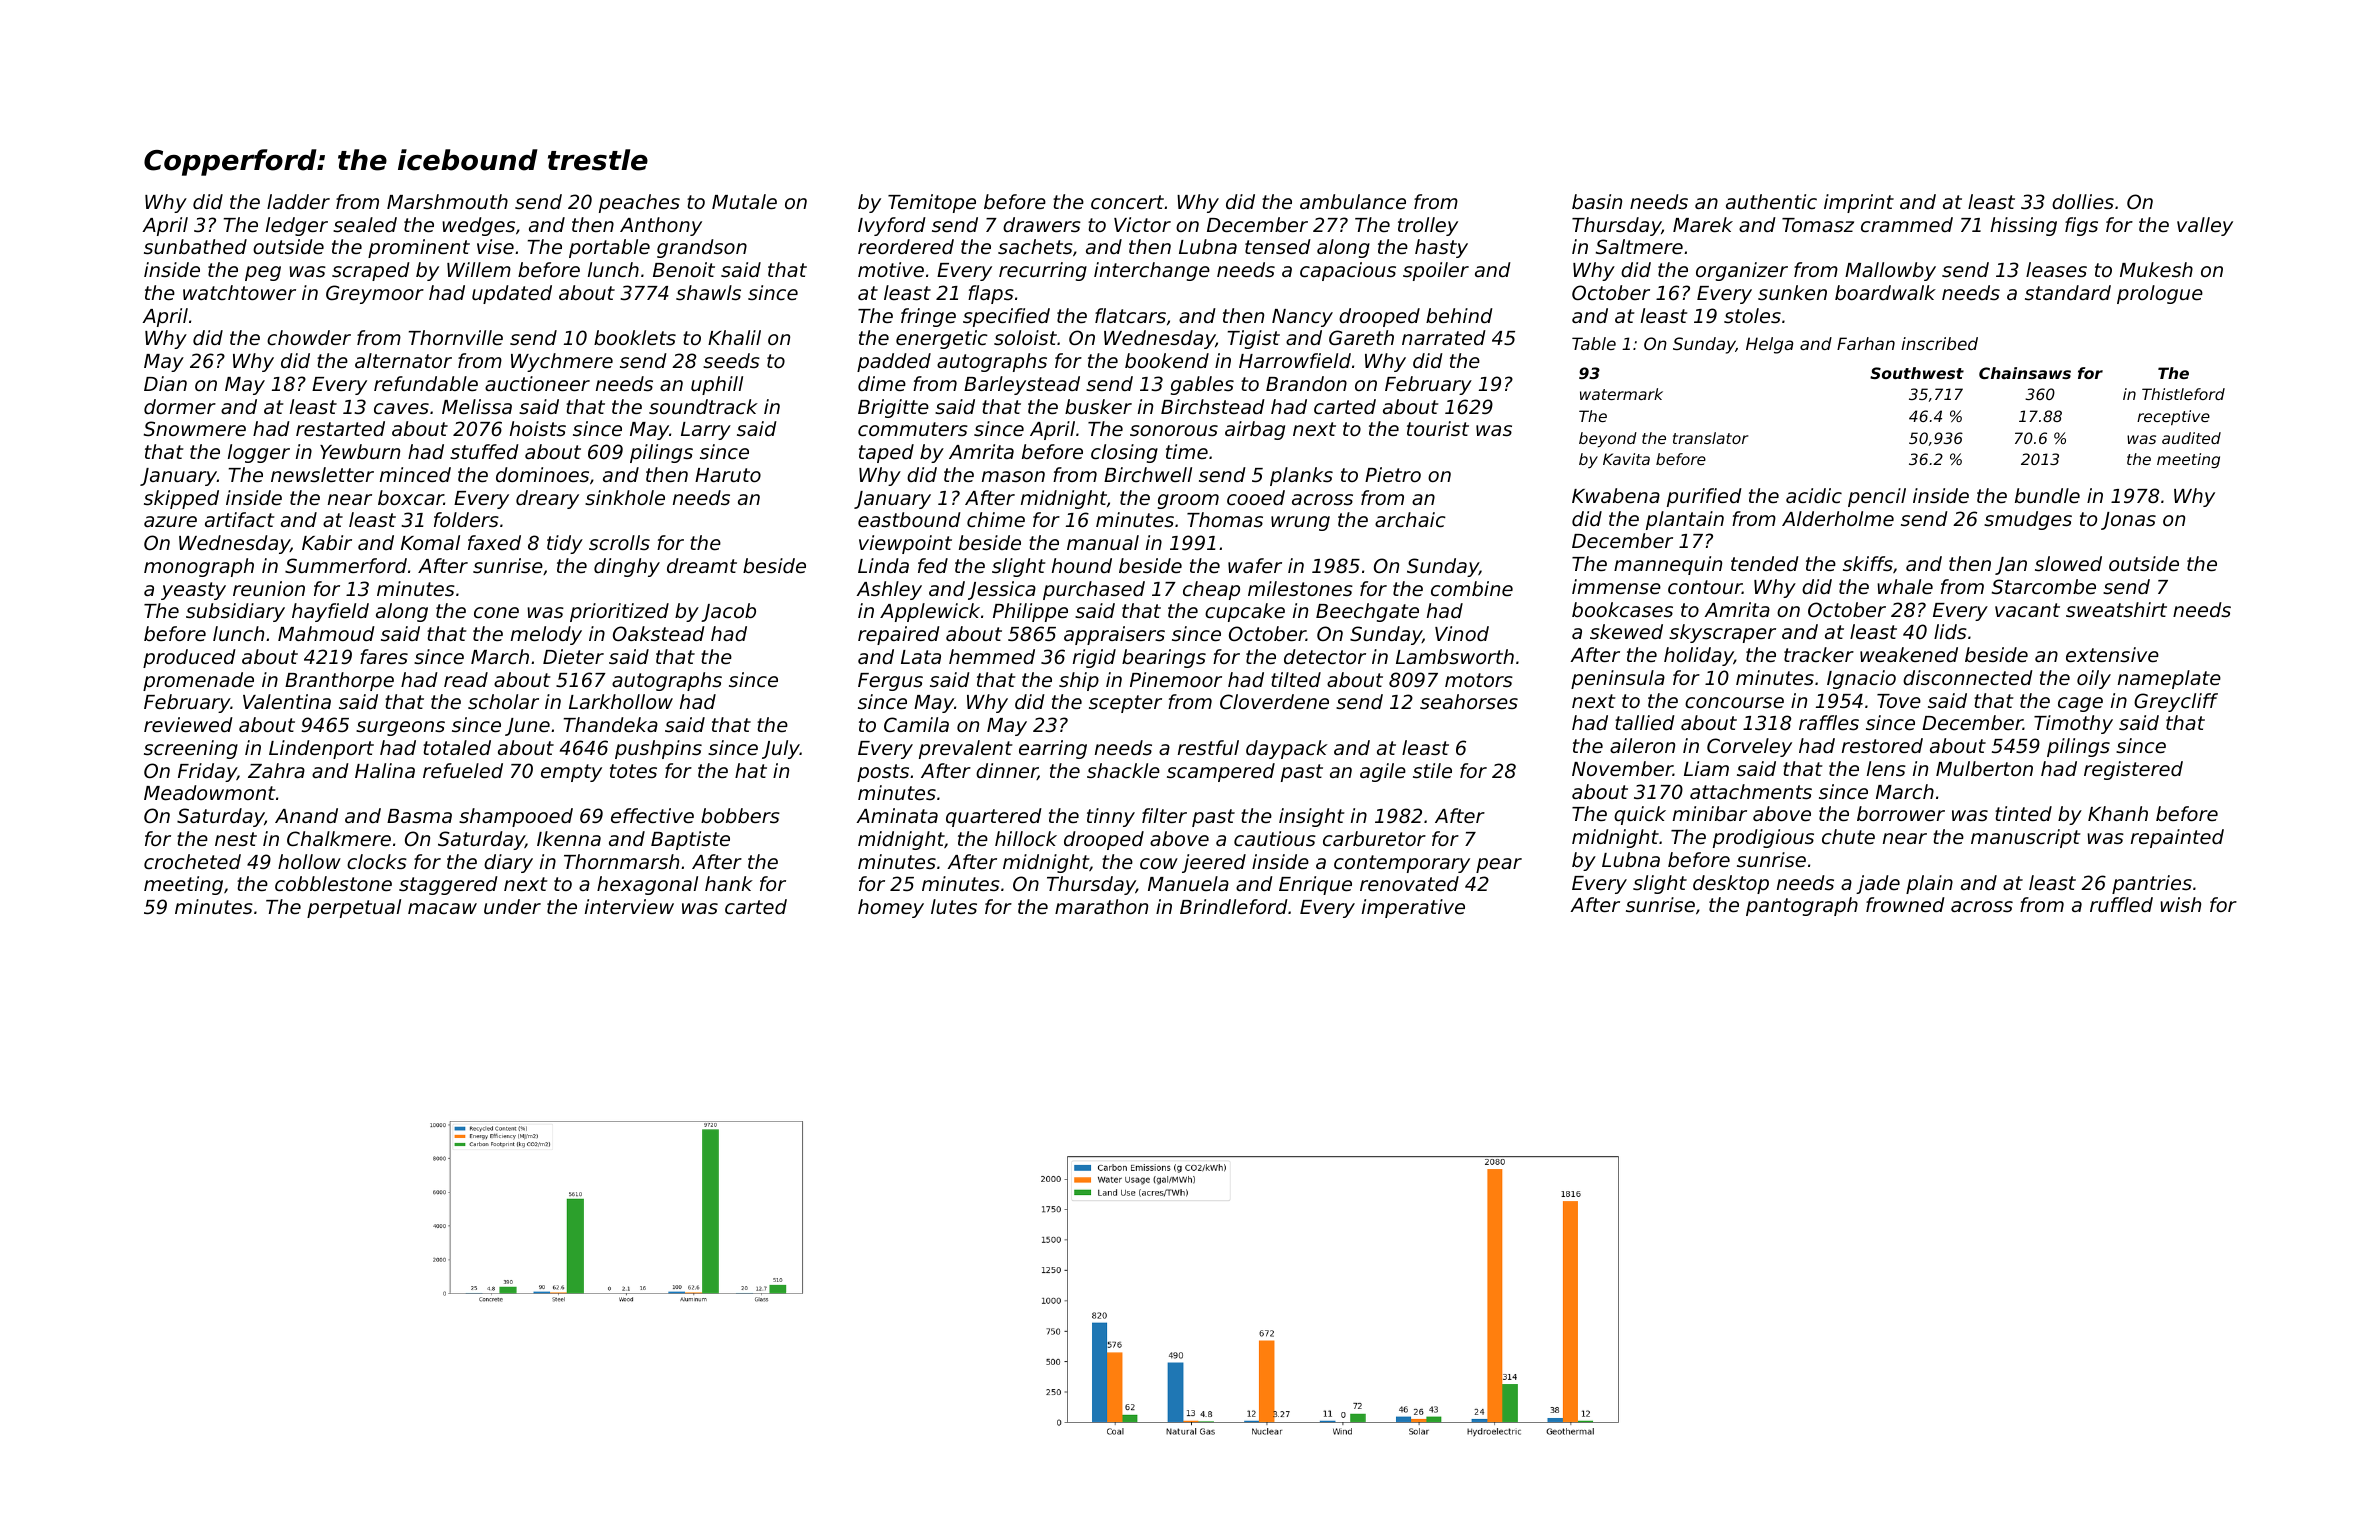 Image resolution: width=2380 pixels, height=1540 pixels. What do you see at coordinates (1245, 612) in the screenshot?
I see `cupcake` at bounding box center [1245, 612].
